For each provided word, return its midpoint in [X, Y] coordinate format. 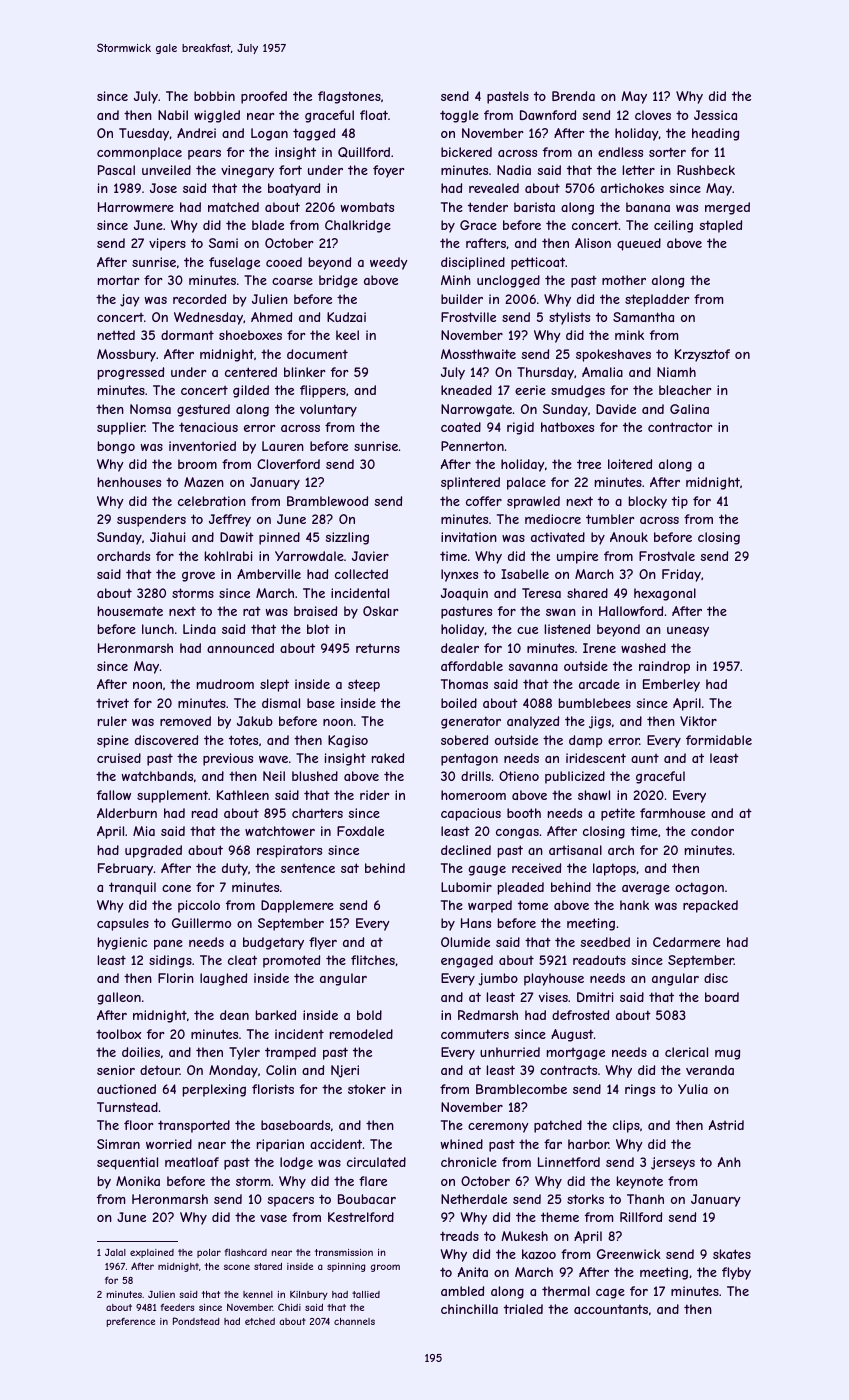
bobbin [214, 96]
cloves [653, 115]
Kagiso [348, 741]
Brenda [573, 96]
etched [260, 1321]
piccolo [199, 906]
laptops [614, 869]
